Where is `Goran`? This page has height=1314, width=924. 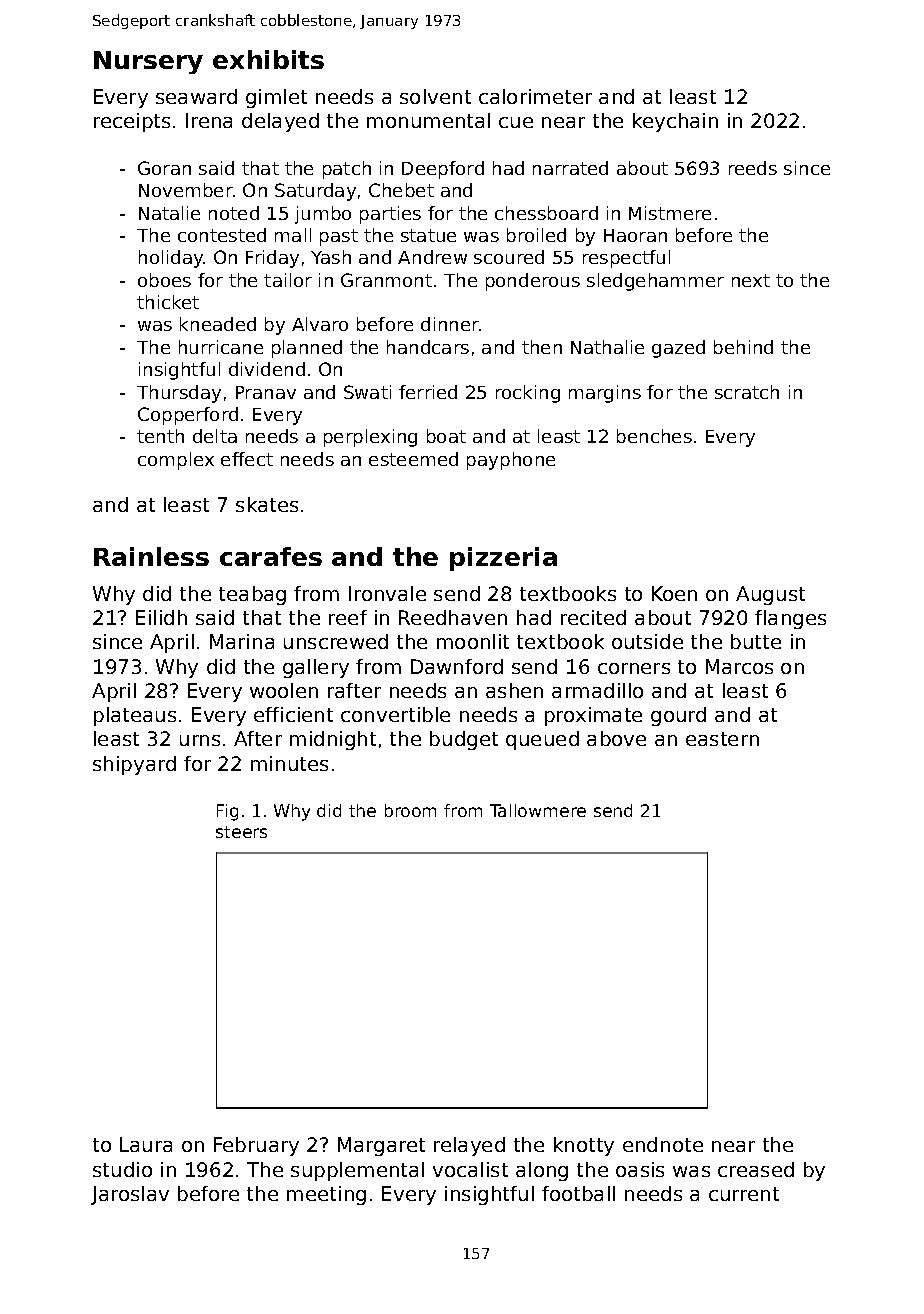 Goran is located at coordinates (164, 168).
